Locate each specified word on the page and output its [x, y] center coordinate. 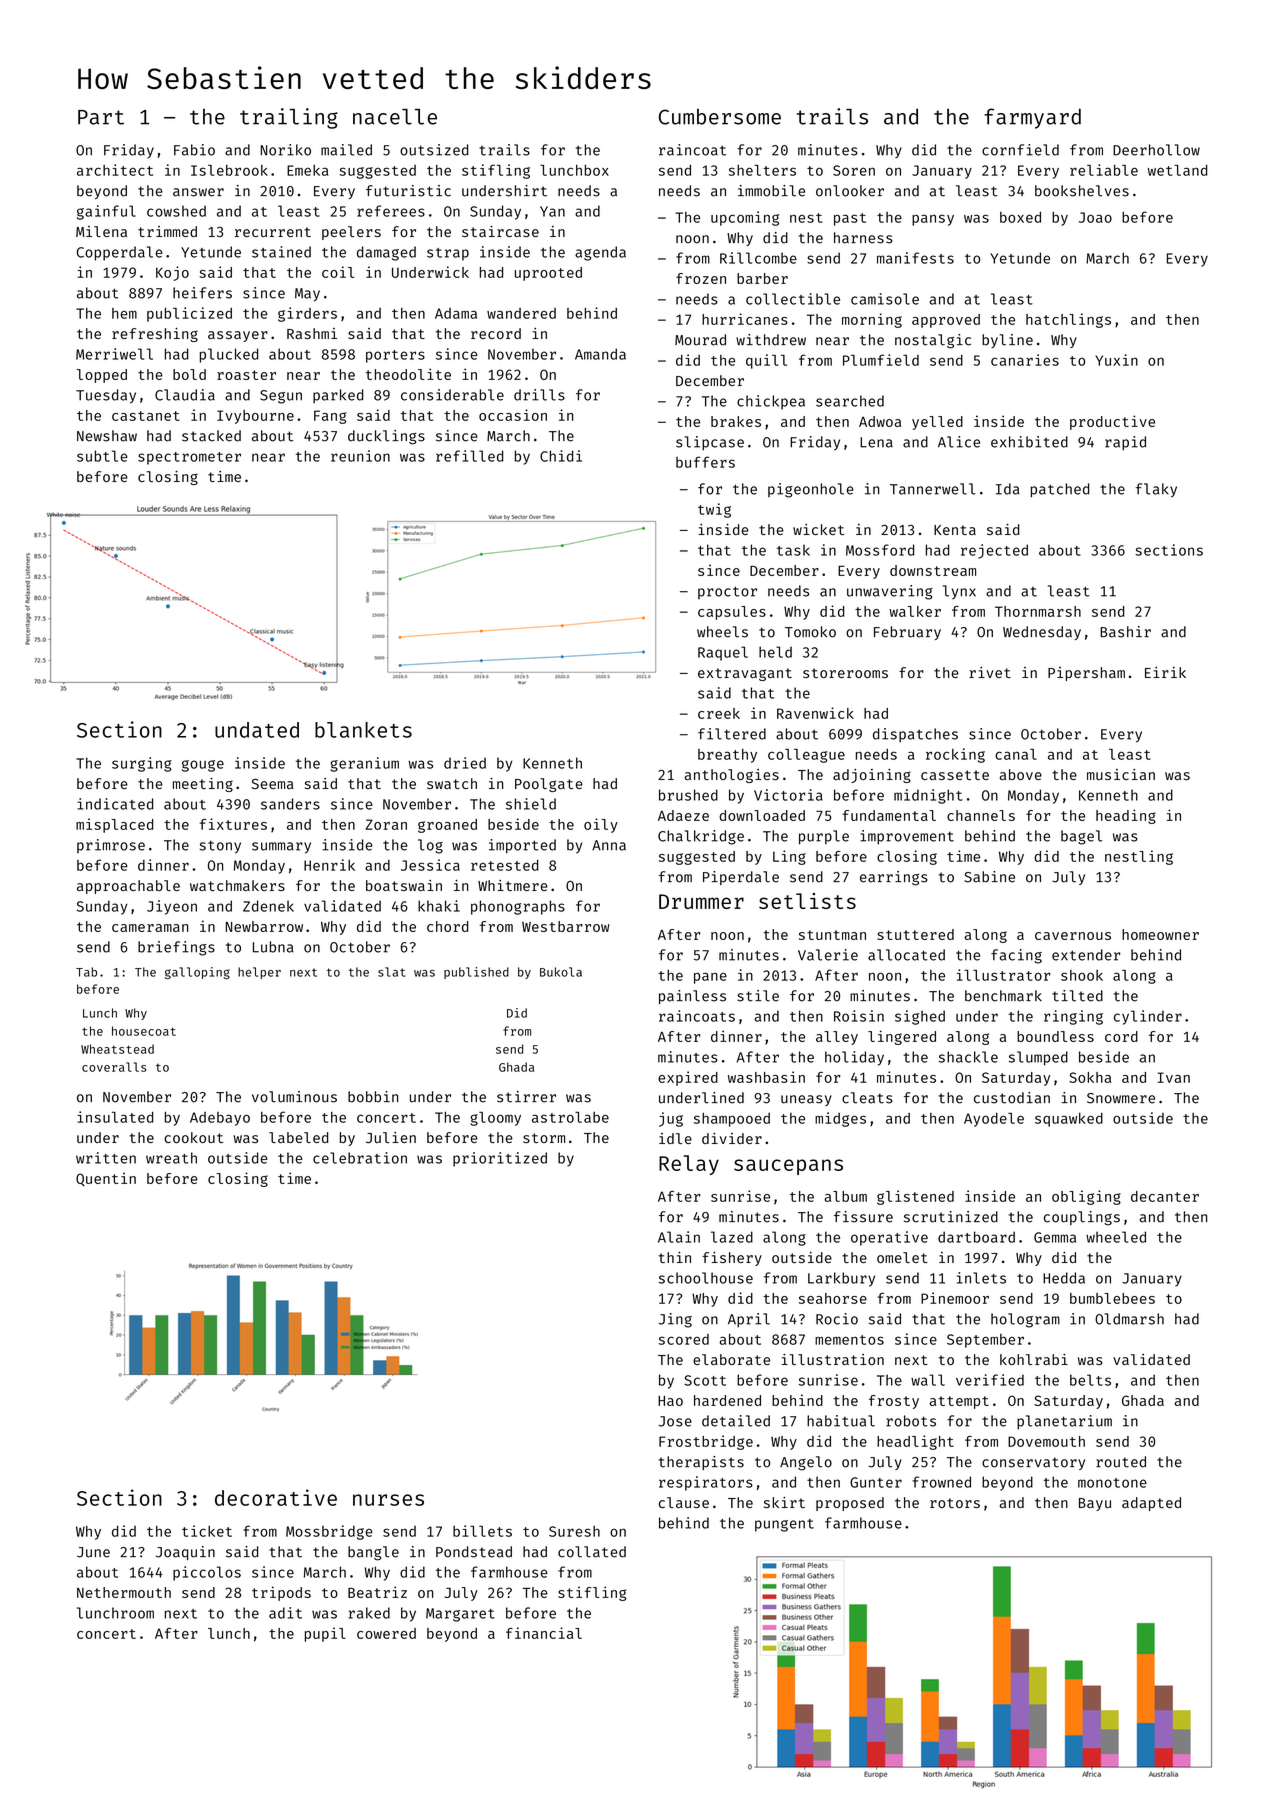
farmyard [1032, 118]
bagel [1081, 837]
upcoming [745, 218]
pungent [784, 1525]
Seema [273, 783]
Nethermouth [124, 1592]
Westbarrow [566, 926]
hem [124, 313]
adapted [1151, 1504]
